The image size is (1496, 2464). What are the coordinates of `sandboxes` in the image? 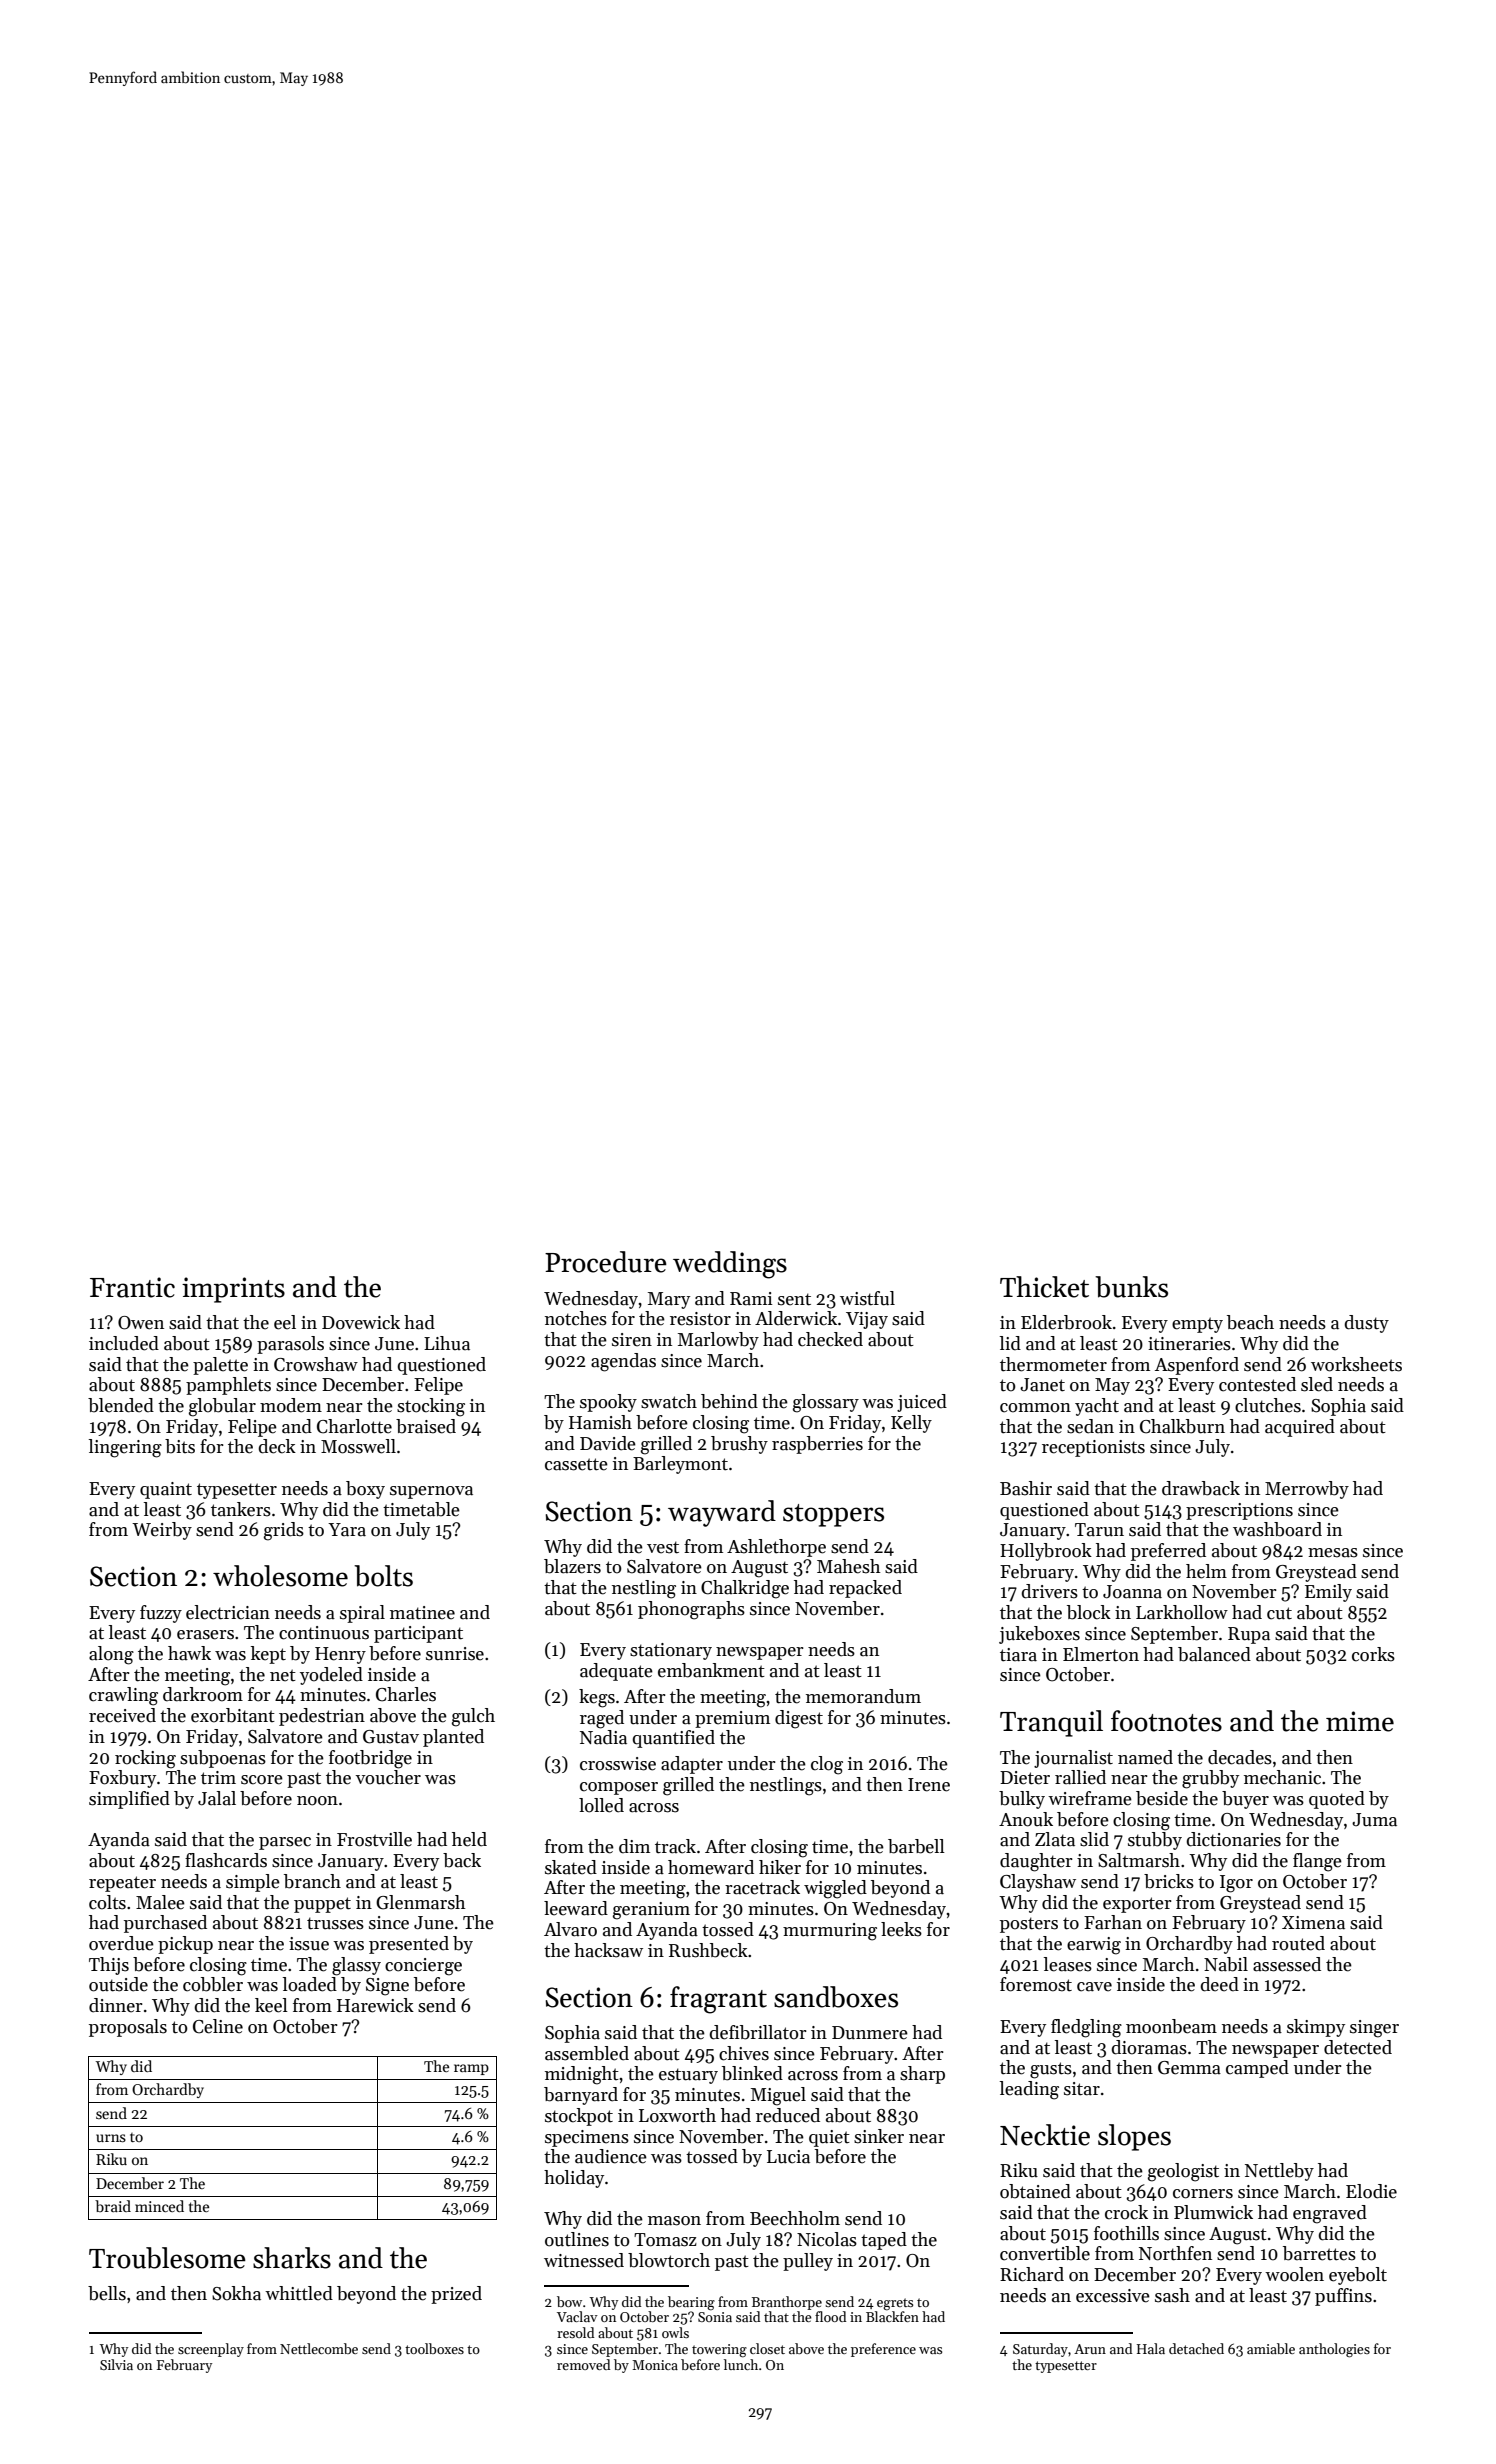 It's located at (836, 1997).
